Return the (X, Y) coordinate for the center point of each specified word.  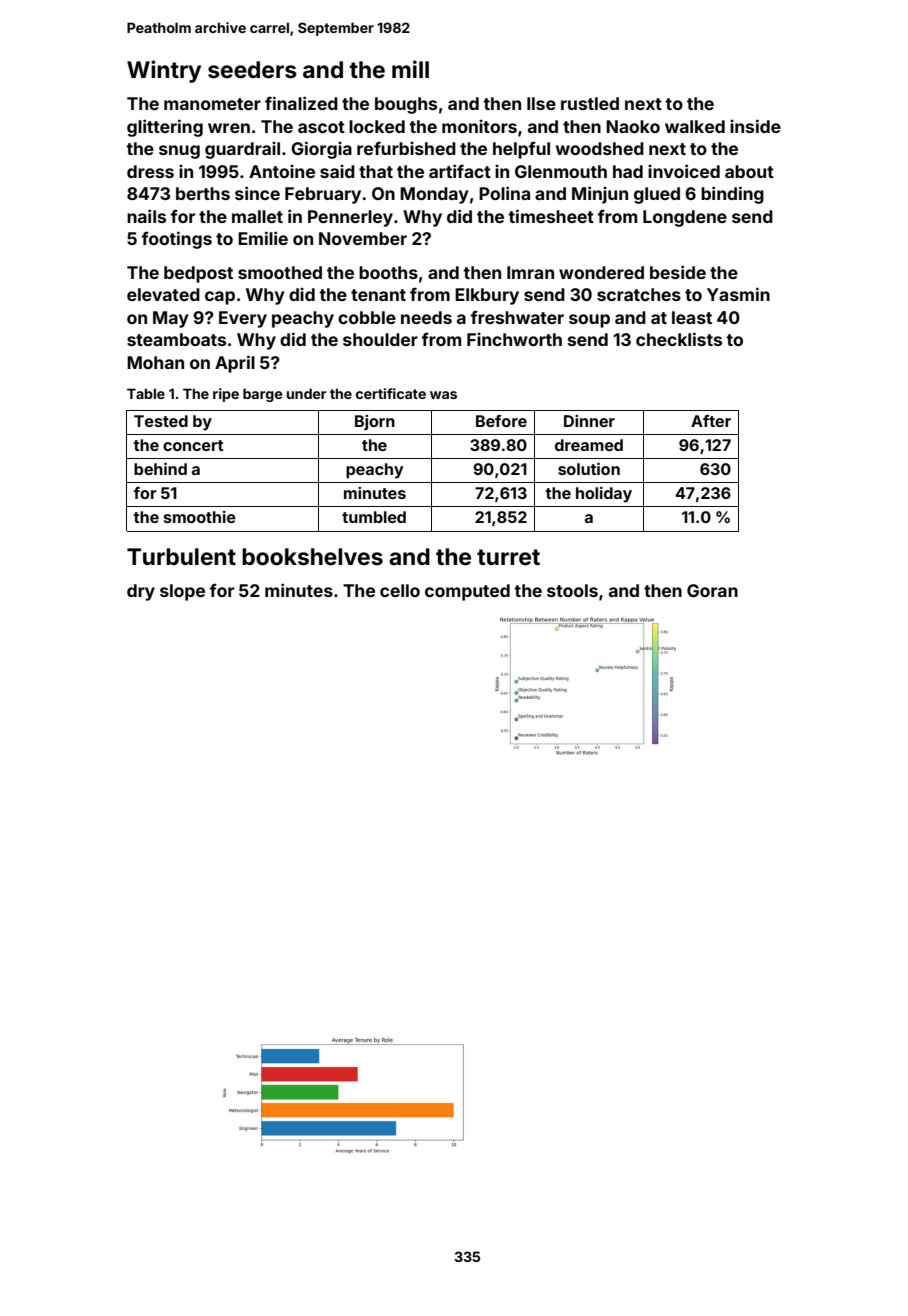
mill (410, 69)
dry (141, 592)
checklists (679, 339)
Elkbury (487, 296)
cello (400, 590)
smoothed (280, 272)
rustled (590, 103)
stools (572, 590)
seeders (252, 70)
